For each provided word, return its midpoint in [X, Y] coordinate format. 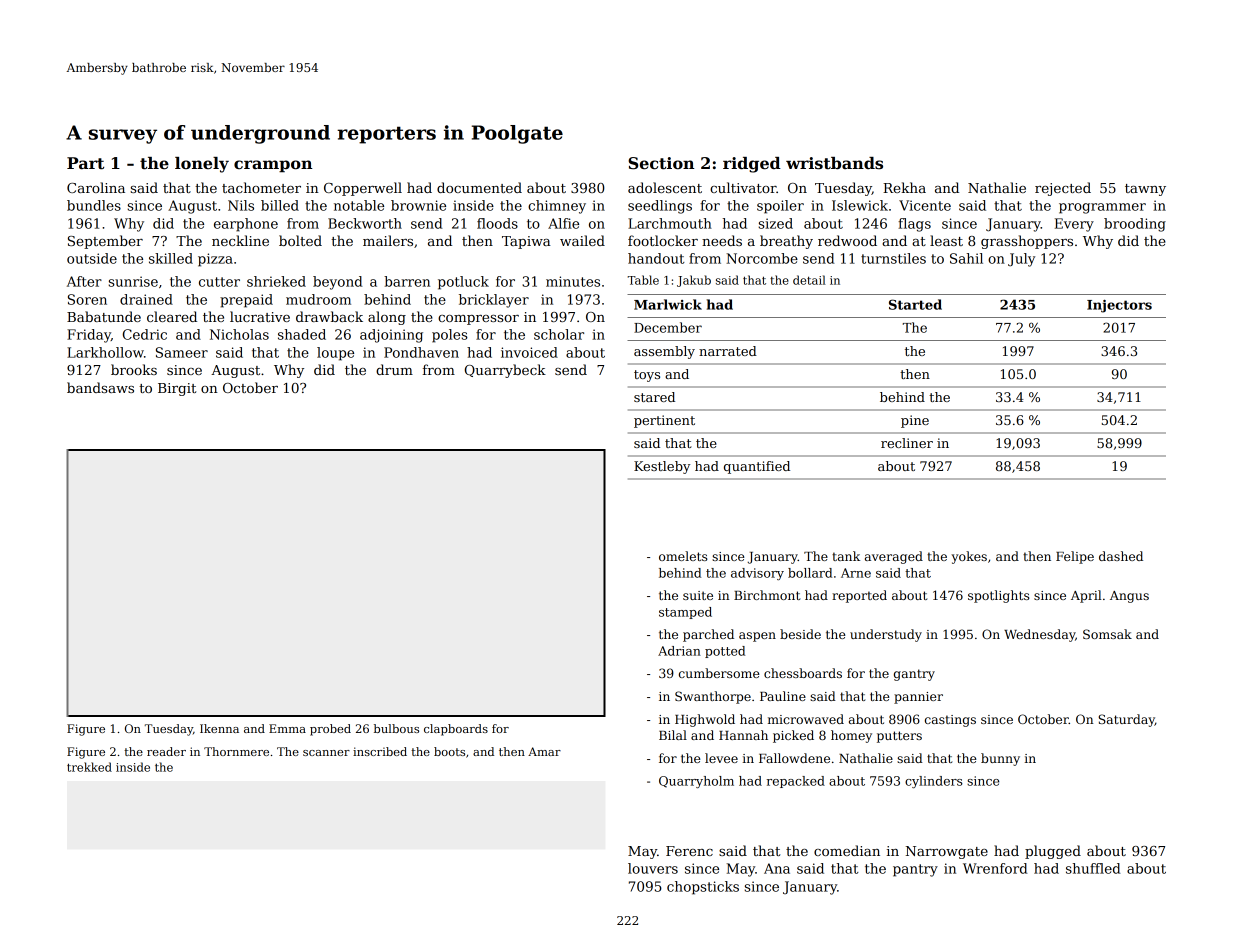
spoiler [780, 207]
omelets [683, 556]
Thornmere [236, 751]
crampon [273, 166]
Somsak [1107, 634]
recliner [907, 443]
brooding [1135, 225]
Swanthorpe [713, 697]
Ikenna [219, 728]
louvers [653, 868]
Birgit [177, 389]
